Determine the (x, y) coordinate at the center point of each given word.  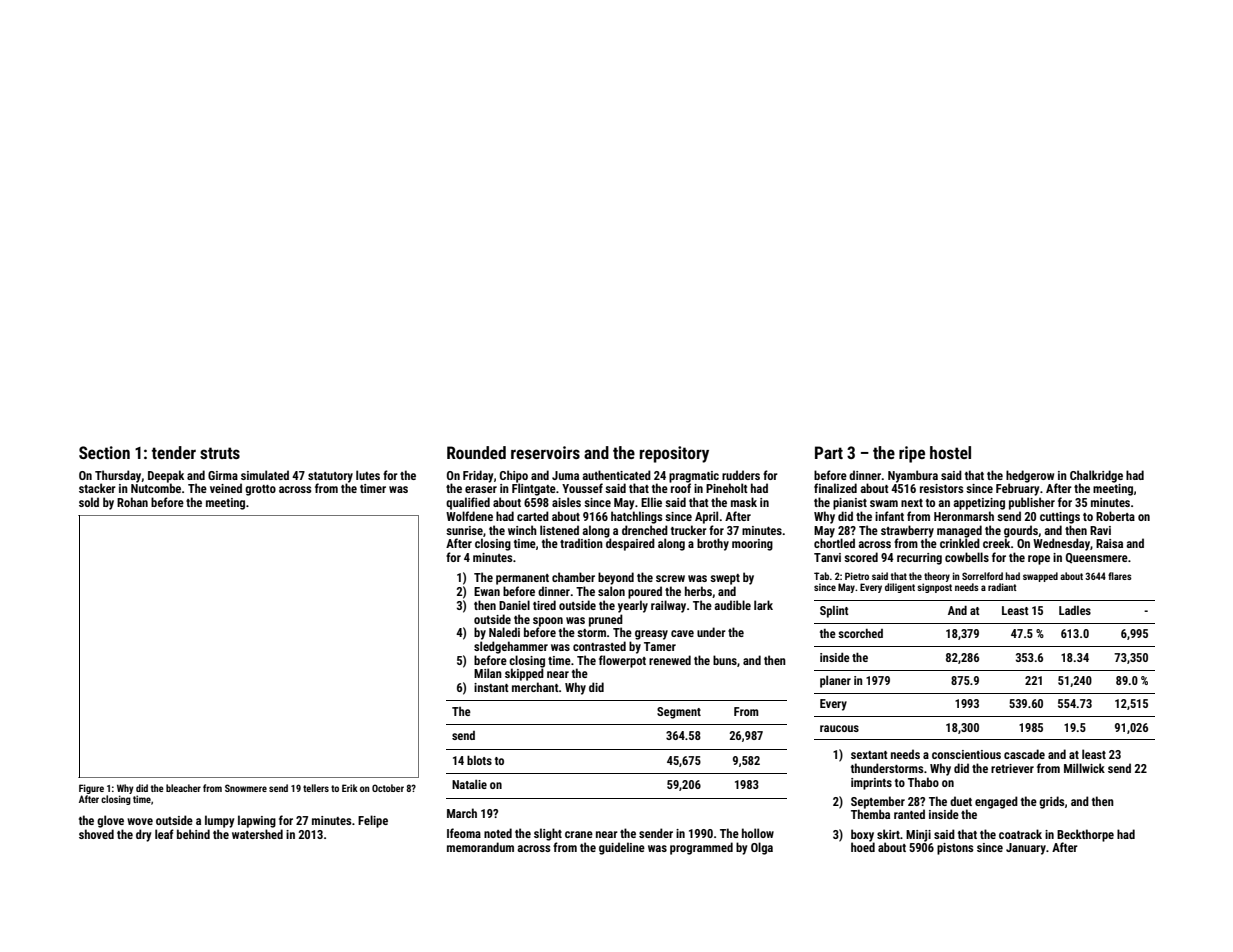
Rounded (476, 452)
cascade (1024, 754)
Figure (91, 789)
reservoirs (545, 452)
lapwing (257, 821)
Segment (679, 713)
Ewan (487, 591)
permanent (522, 579)
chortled (834, 543)
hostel (950, 452)
